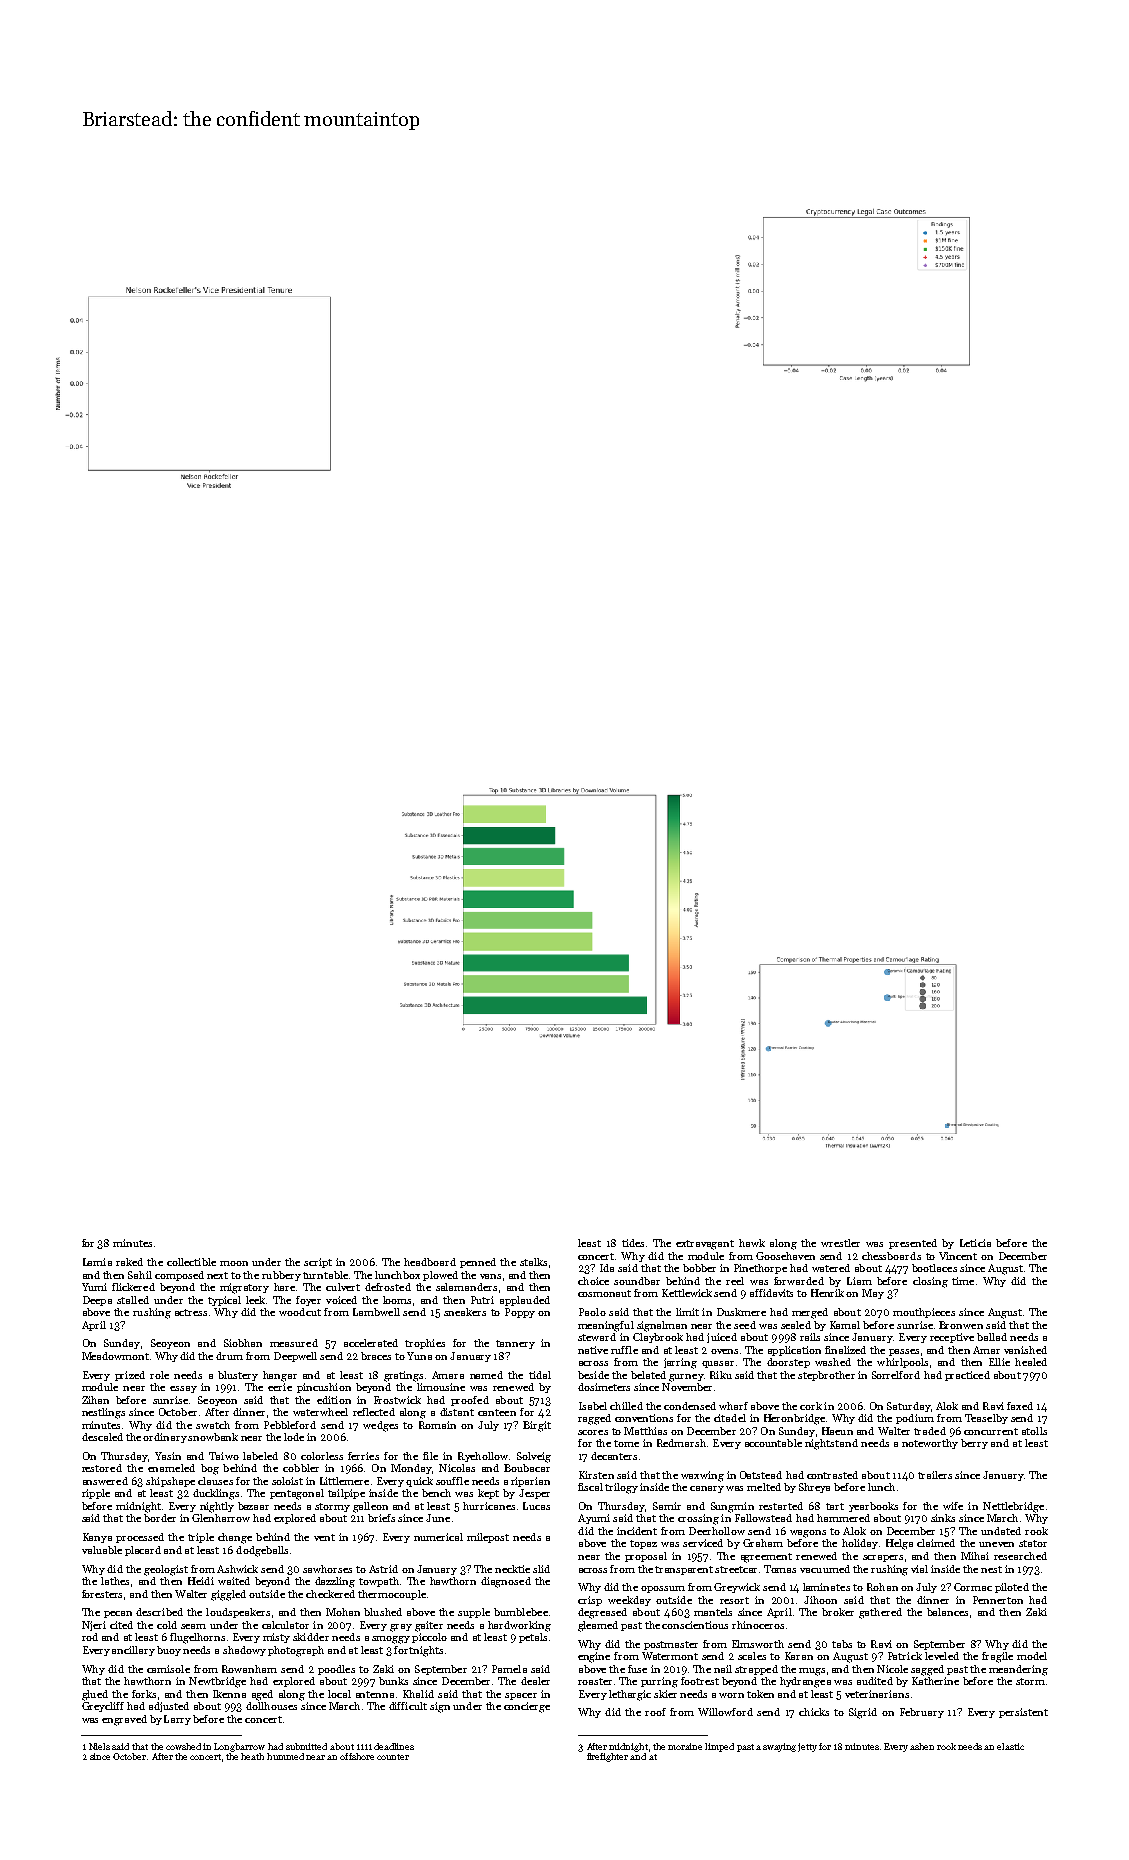 The width and height of the screenshot is (1129, 1860). I want to click on audited, so click(875, 1681).
